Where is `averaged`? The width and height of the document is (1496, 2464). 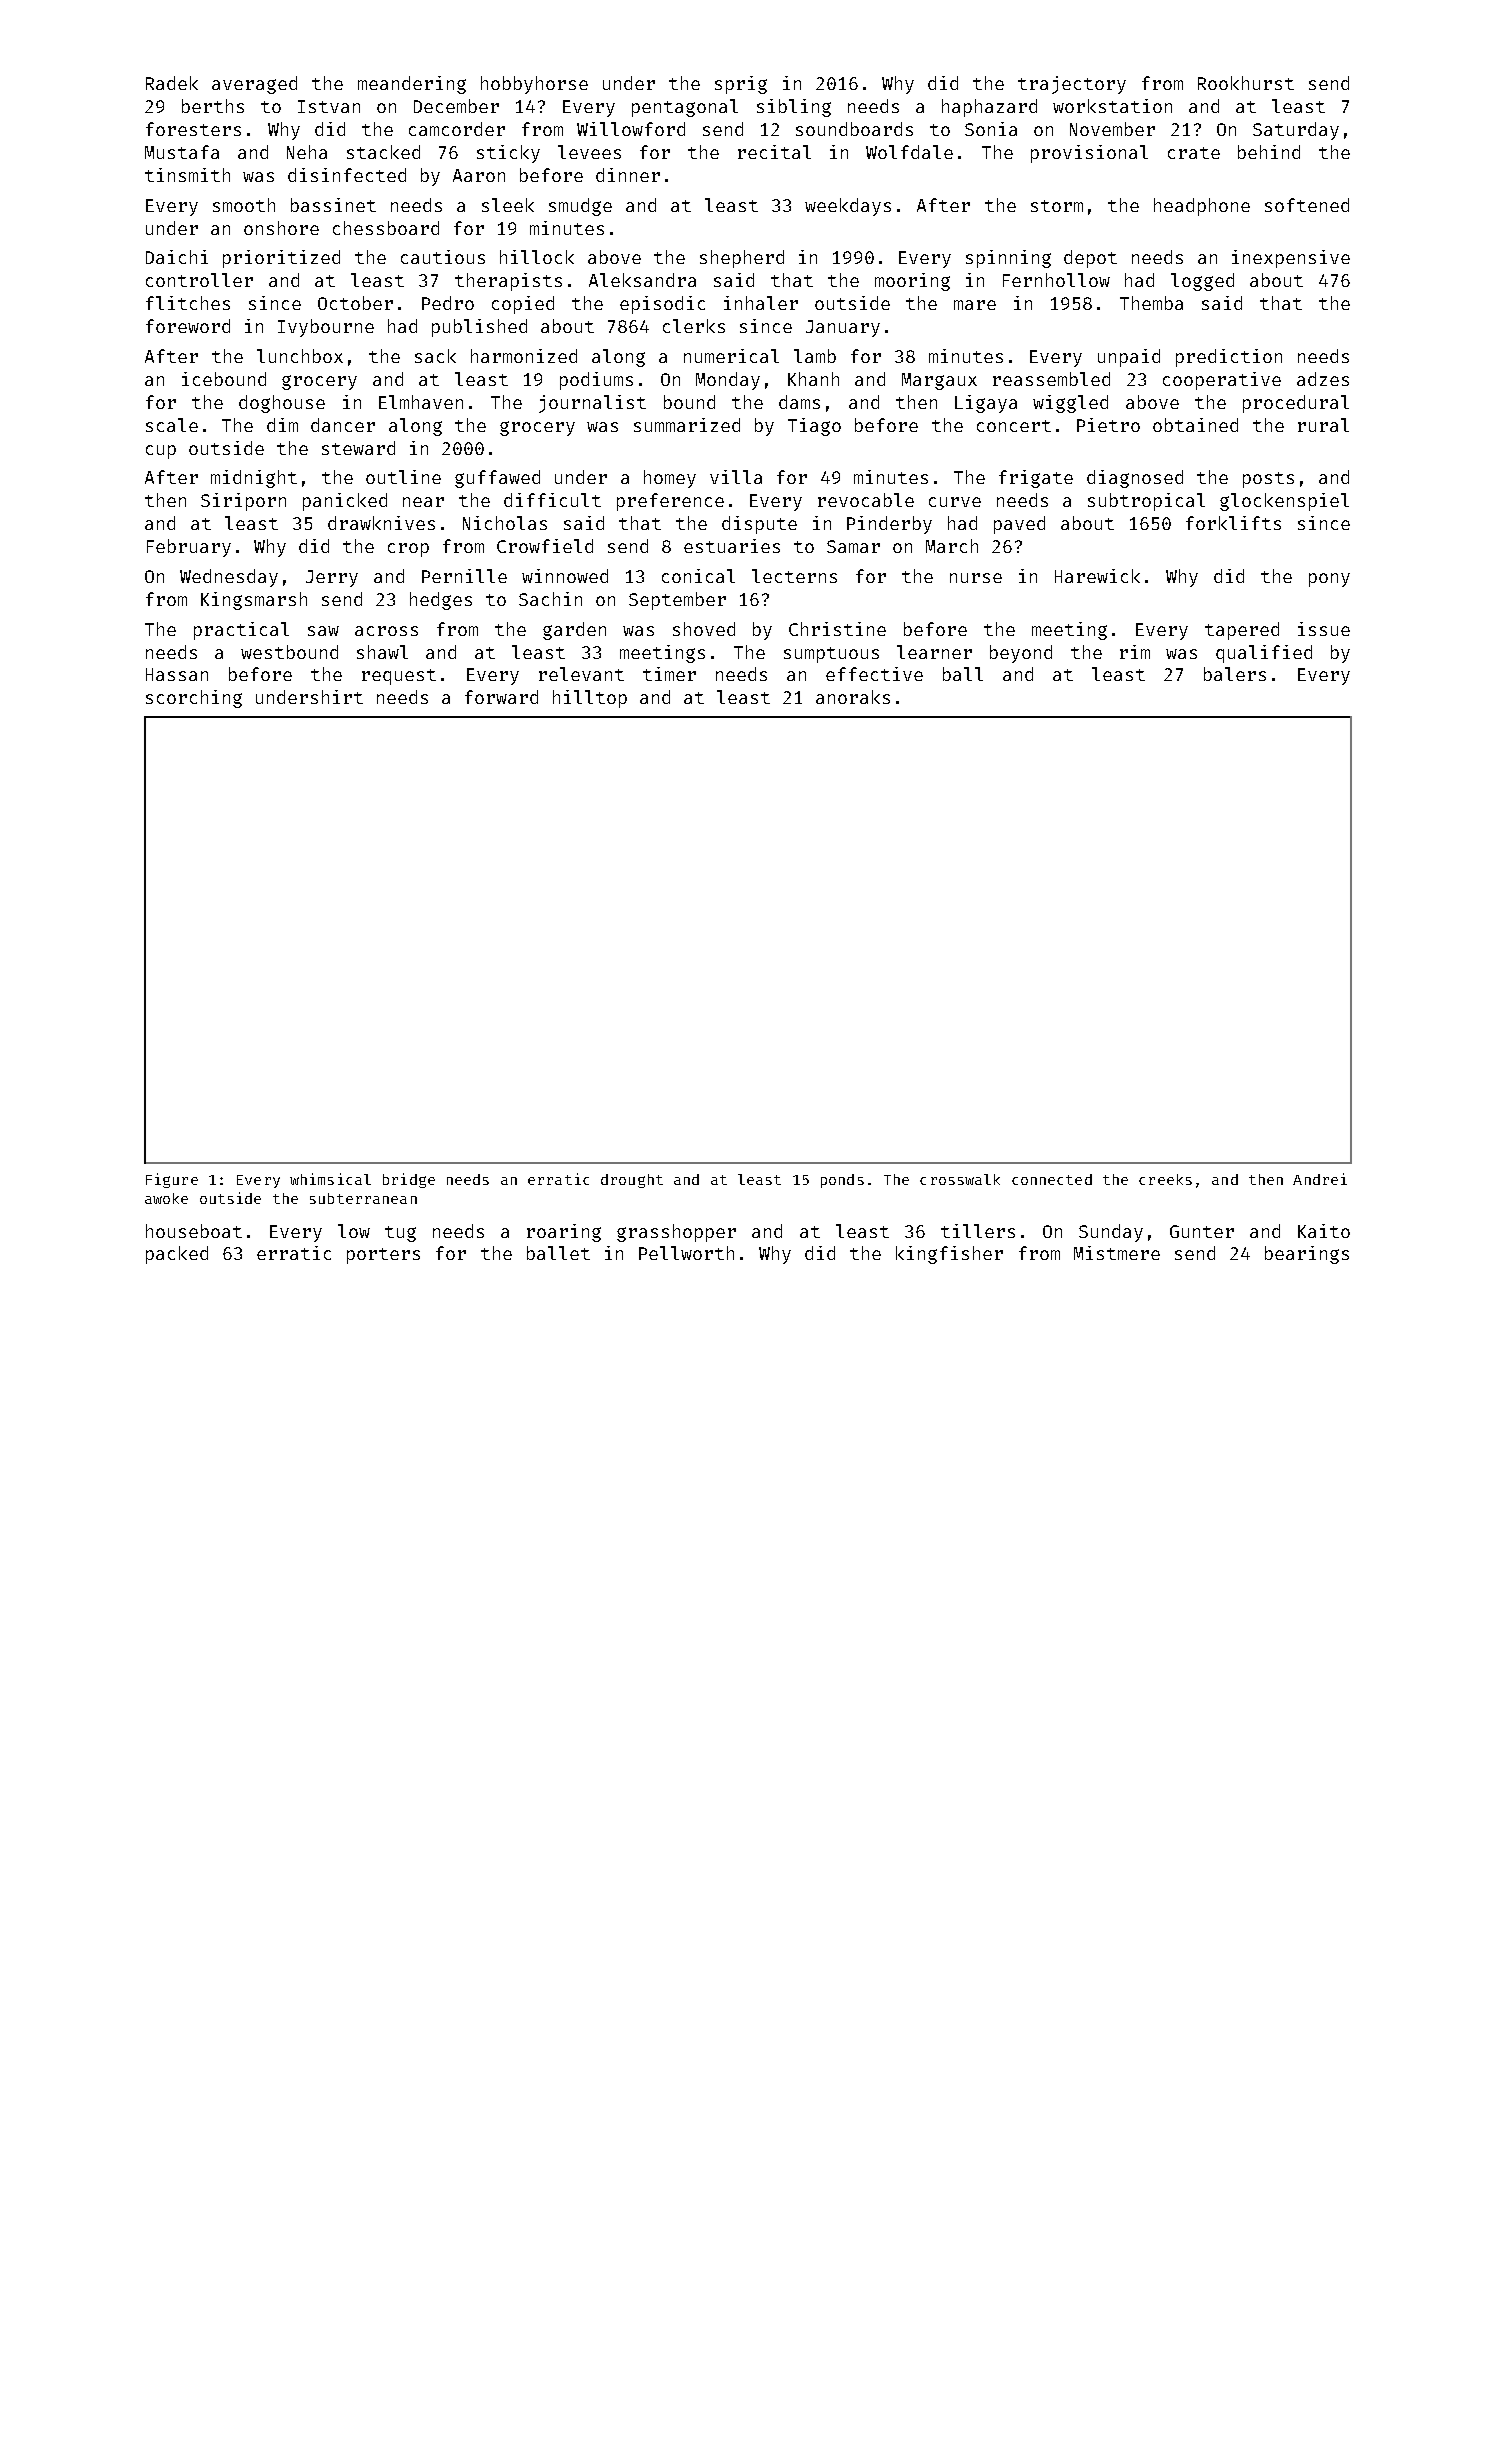
averaged is located at coordinates (254, 85).
